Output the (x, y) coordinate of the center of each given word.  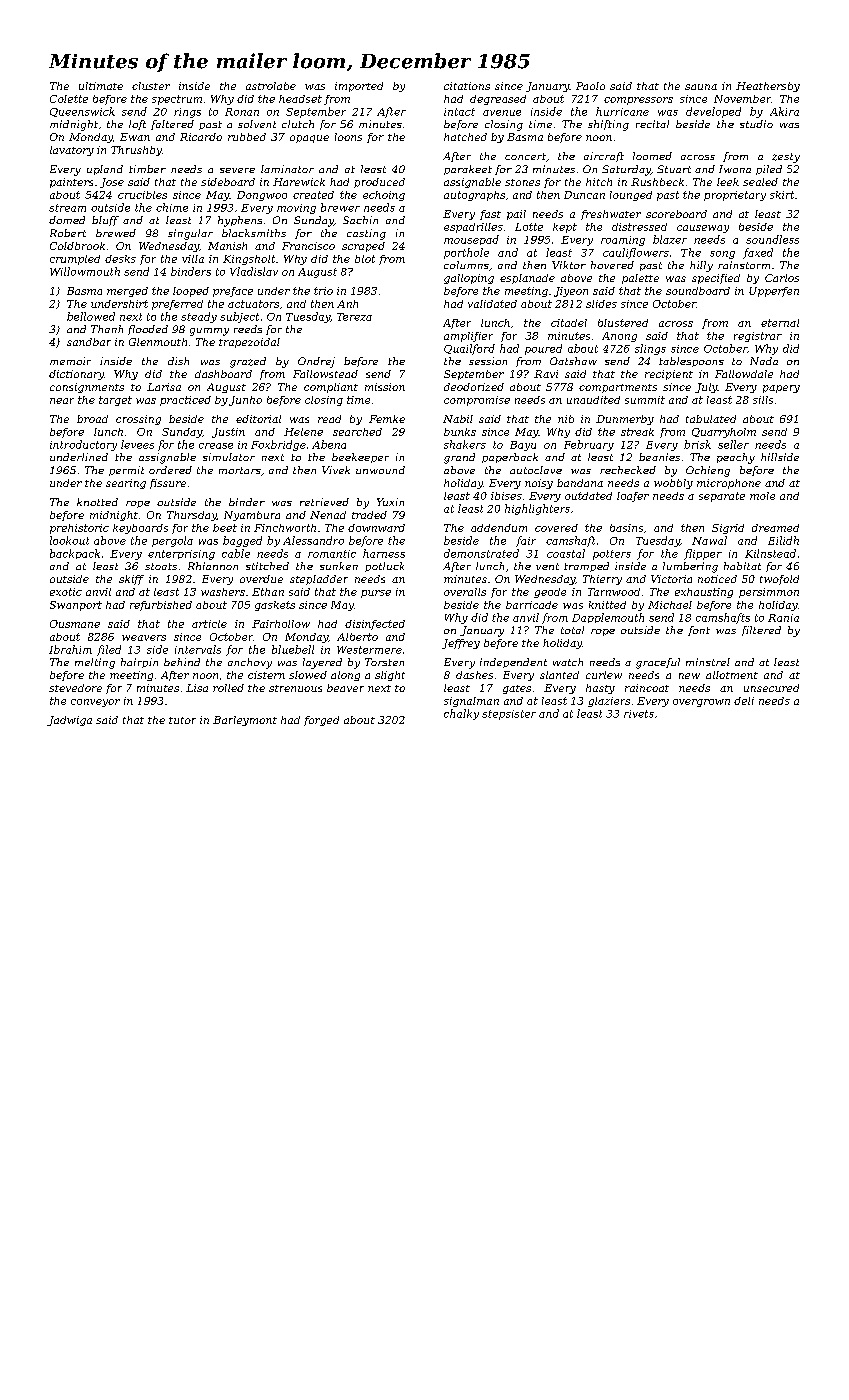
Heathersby (768, 87)
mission (385, 387)
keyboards (140, 529)
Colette (69, 99)
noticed (717, 579)
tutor (182, 720)
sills (763, 400)
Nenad (328, 515)
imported (359, 87)
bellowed (91, 316)
